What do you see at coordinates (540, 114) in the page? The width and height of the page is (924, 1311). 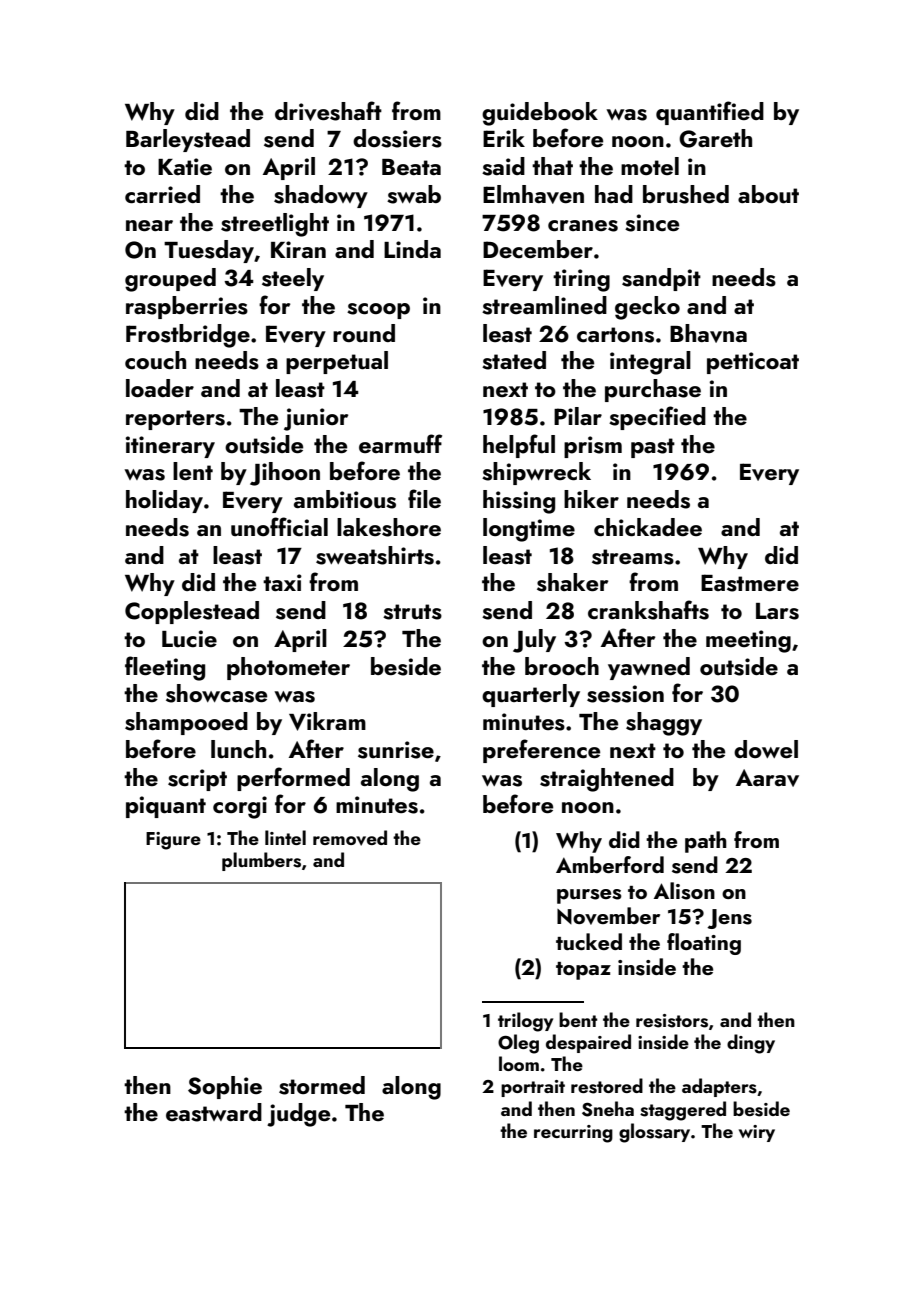 I see `guidebook` at bounding box center [540, 114].
